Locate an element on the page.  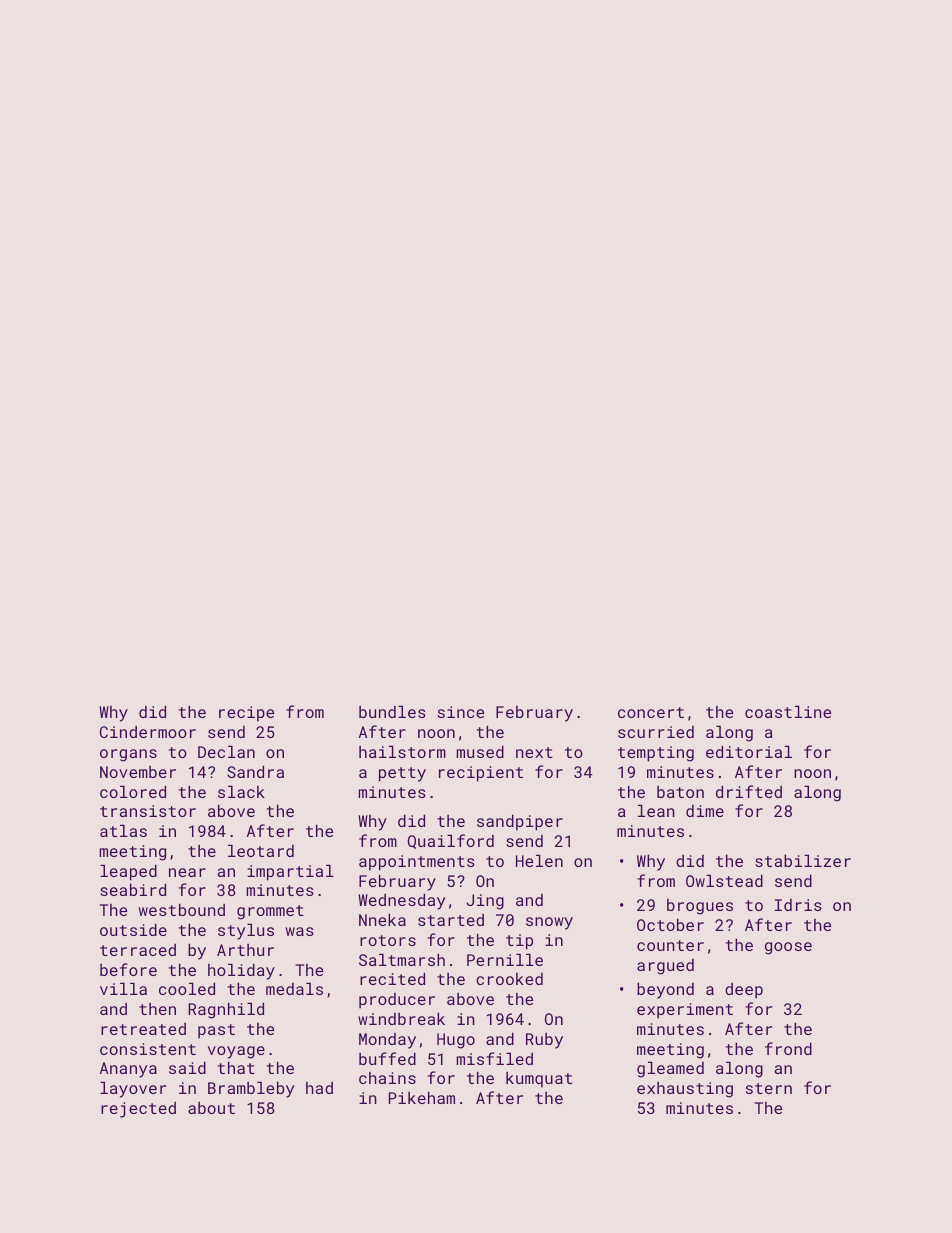
baton is located at coordinates (680, 792).
